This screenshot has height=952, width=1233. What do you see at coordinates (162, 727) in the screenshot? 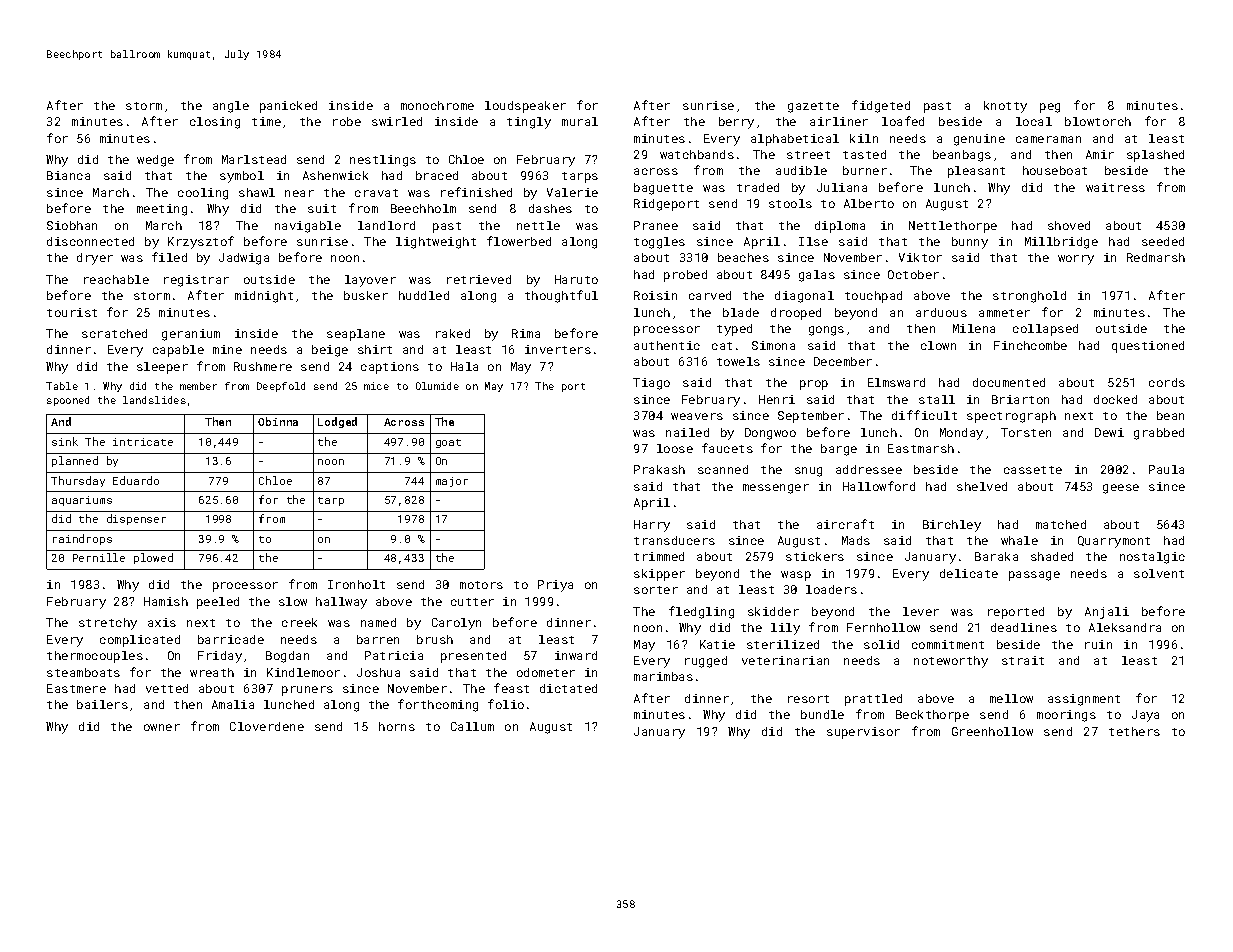
I see `owner` at bounding box center [162, 727].
